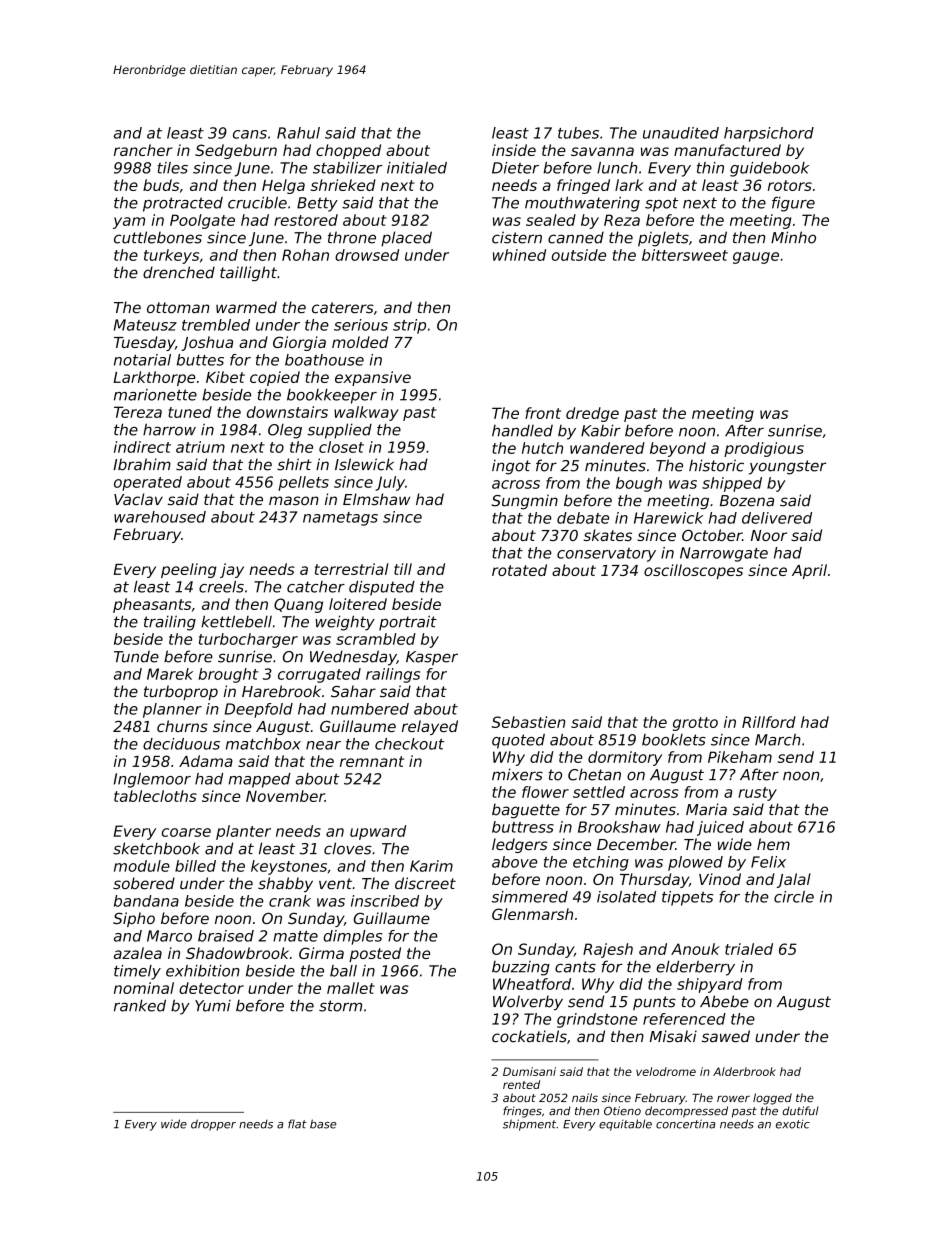  What do you see at coordinates (695, 863) in the document?
I see `plowed` at bounding box center [695, 863].
